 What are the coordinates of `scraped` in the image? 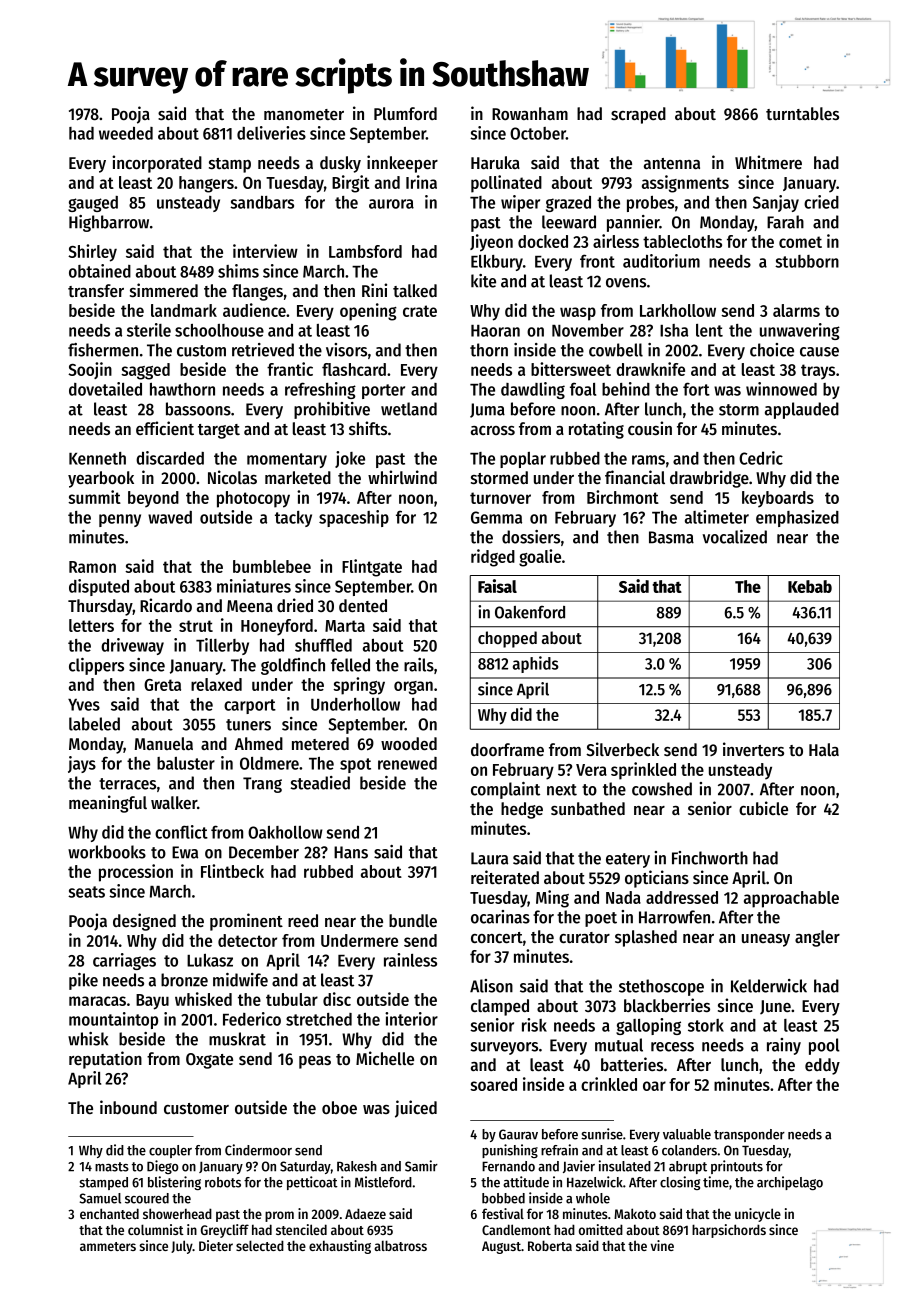 It's located at (638, 115).
